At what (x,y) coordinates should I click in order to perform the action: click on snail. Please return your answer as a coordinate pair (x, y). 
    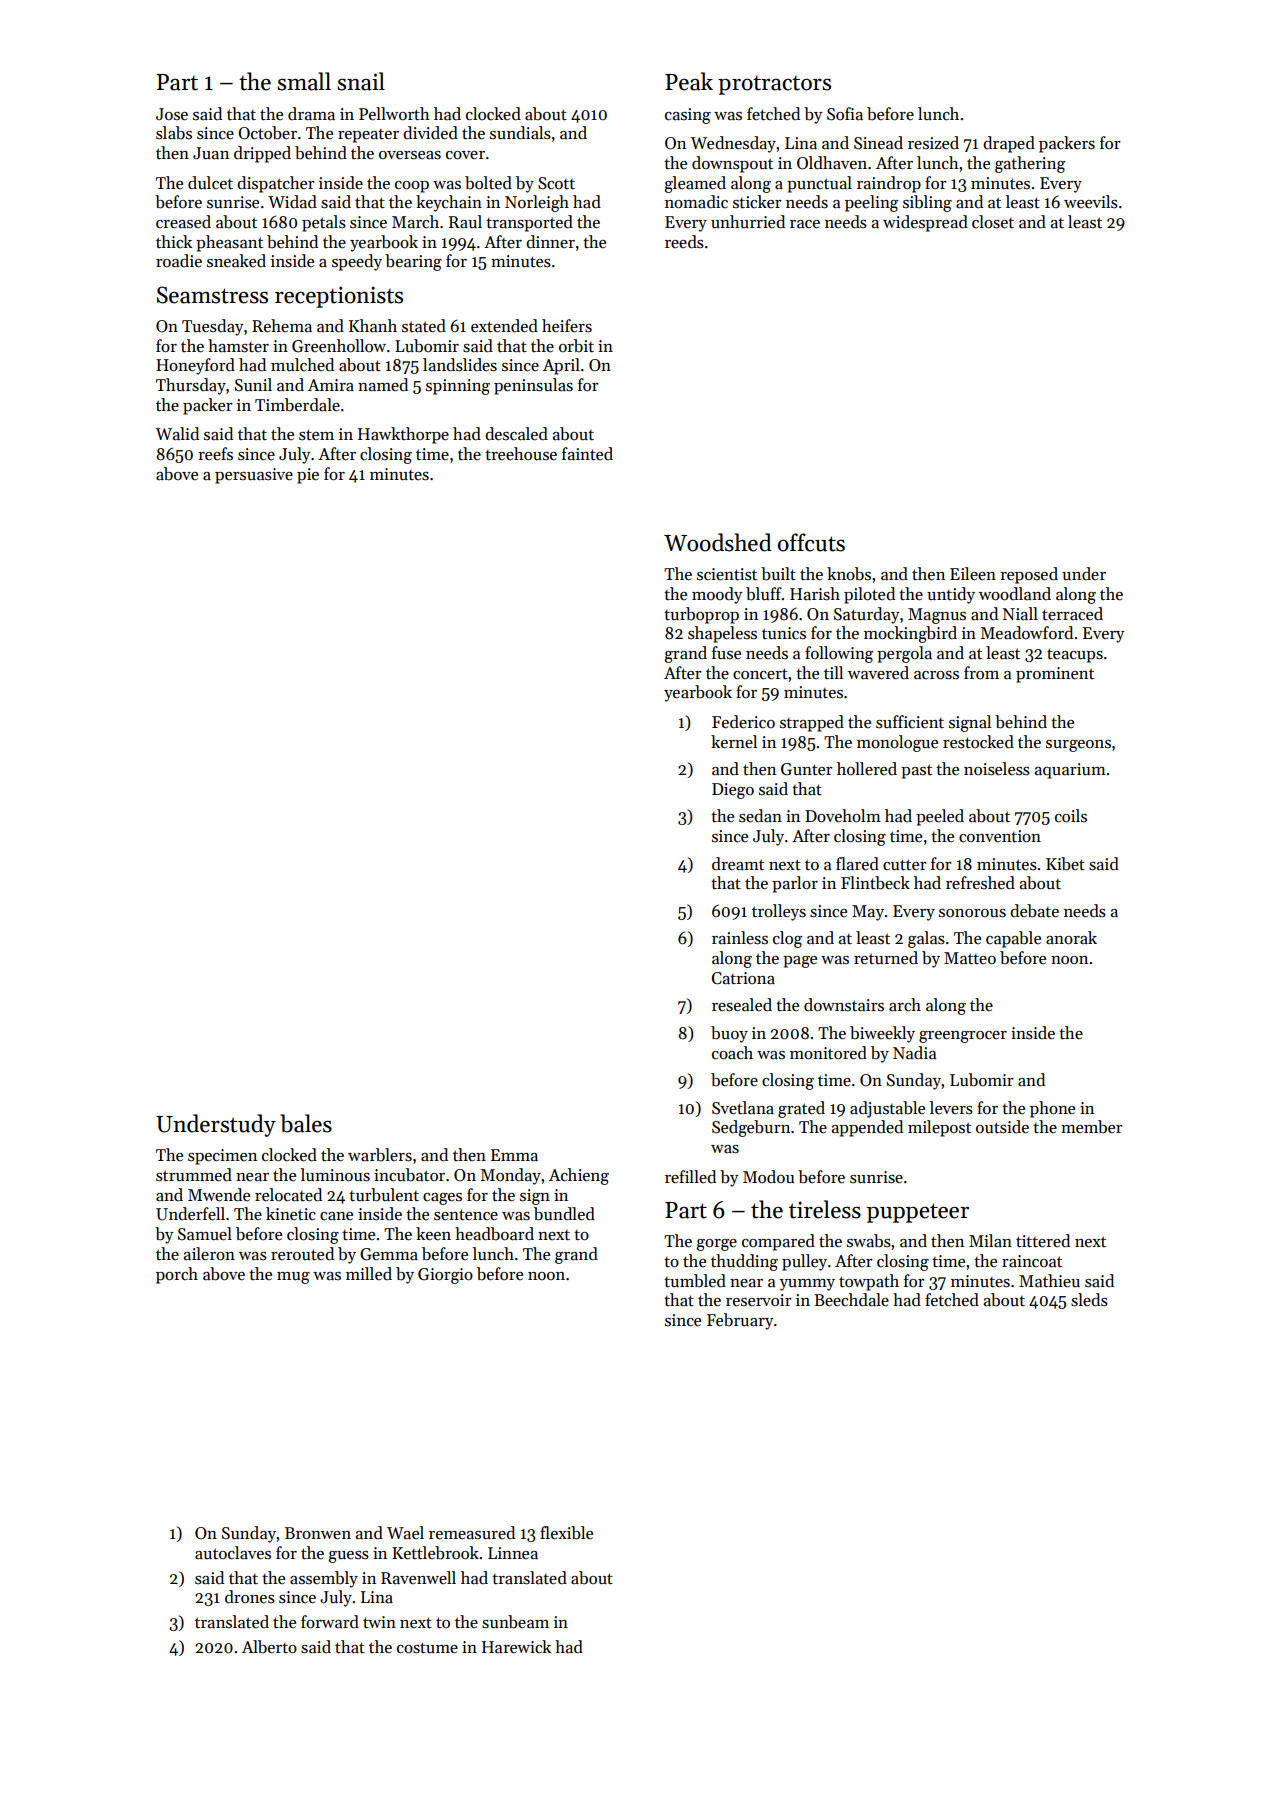
    Looking at the image, I should click on (361, 81).
